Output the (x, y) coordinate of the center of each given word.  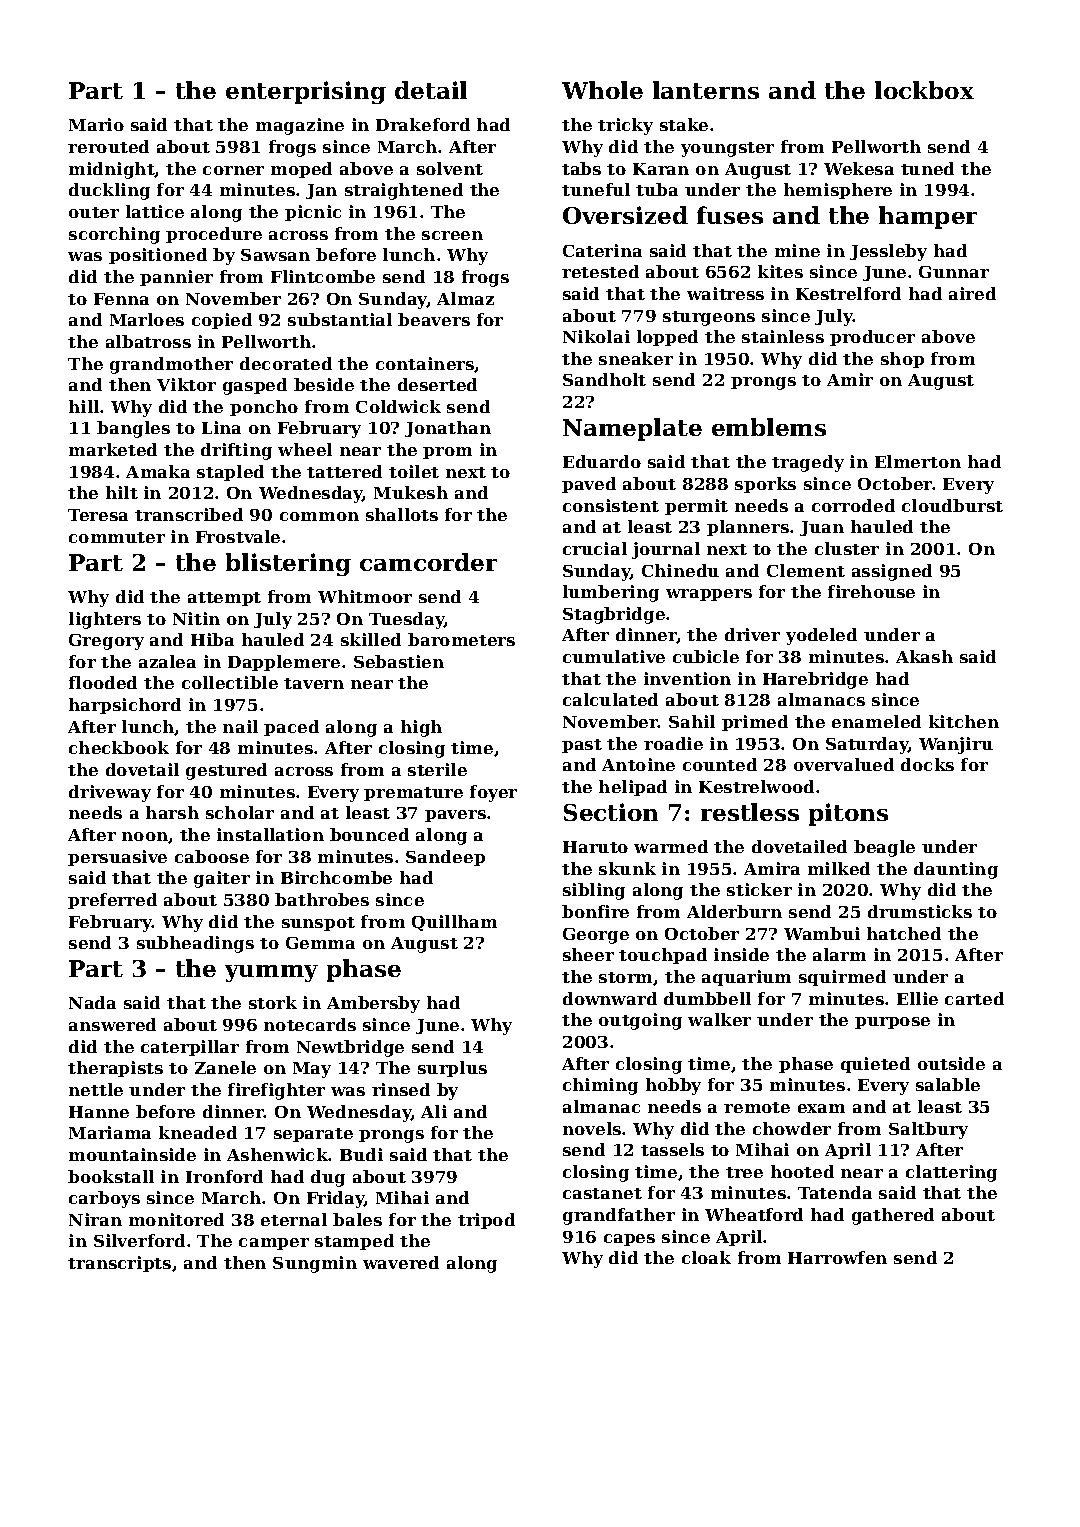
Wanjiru (956, 745)
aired (972, 293)
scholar (240, 812)
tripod (486, 1221)
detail (431, 90)
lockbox (924, 90)
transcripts (119, 1264)
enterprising (306, 92)
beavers (434, 319)
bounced (369, 834)
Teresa (98, 515)
